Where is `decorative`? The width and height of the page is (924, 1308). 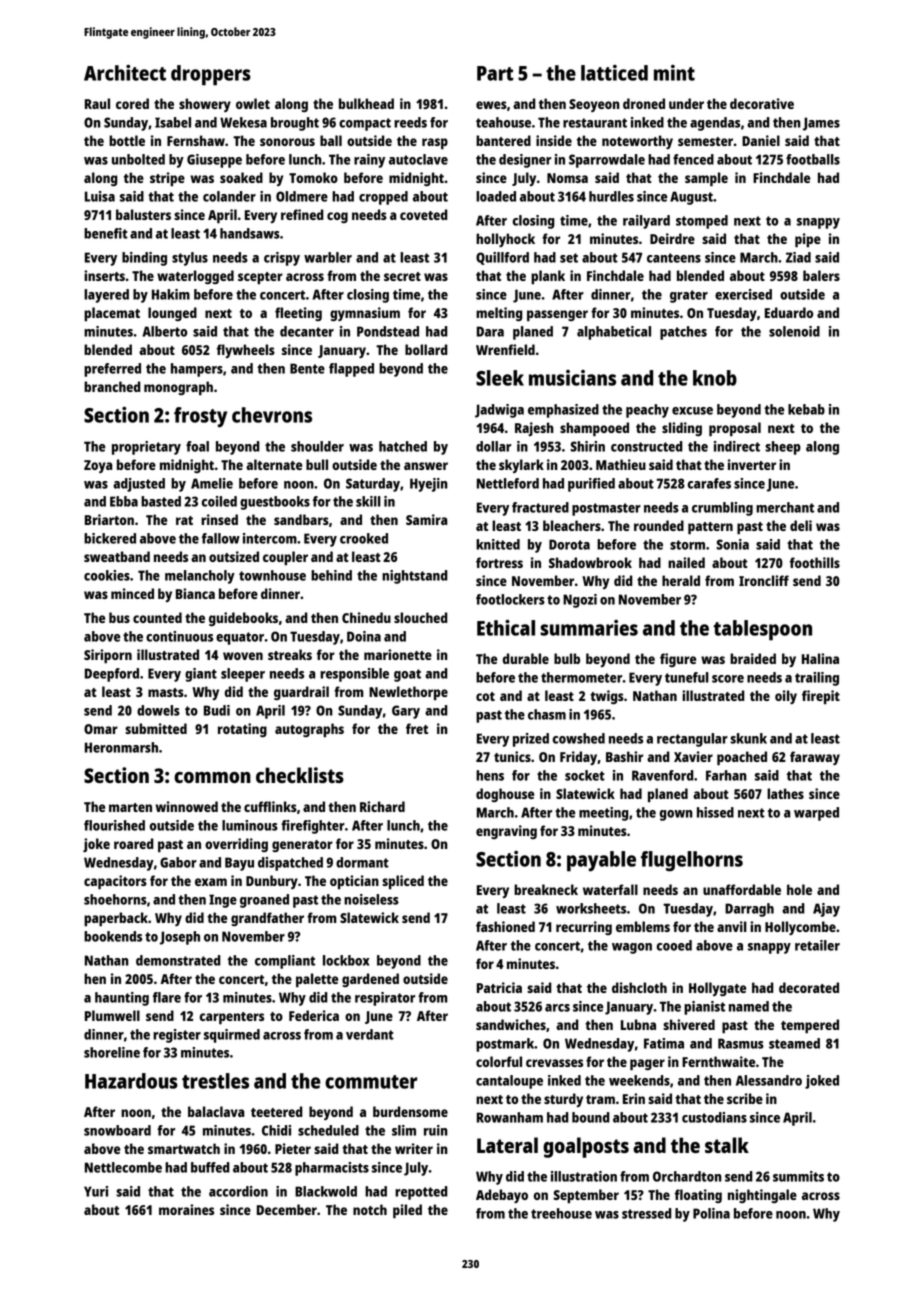
decorative is located at coordinates (762, 103).
